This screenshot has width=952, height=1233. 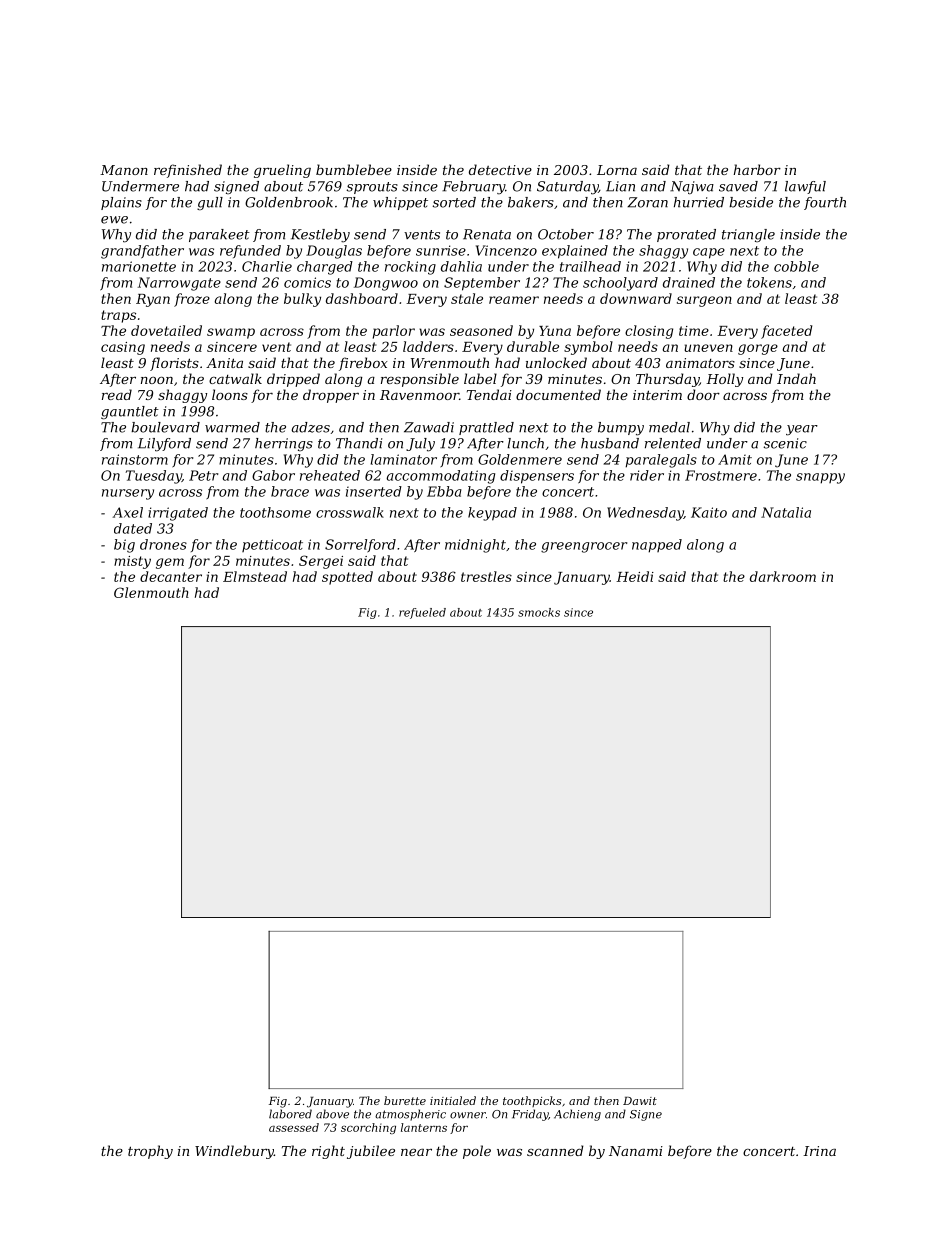 I want to click on refinished, so click(x=188, y=171).
